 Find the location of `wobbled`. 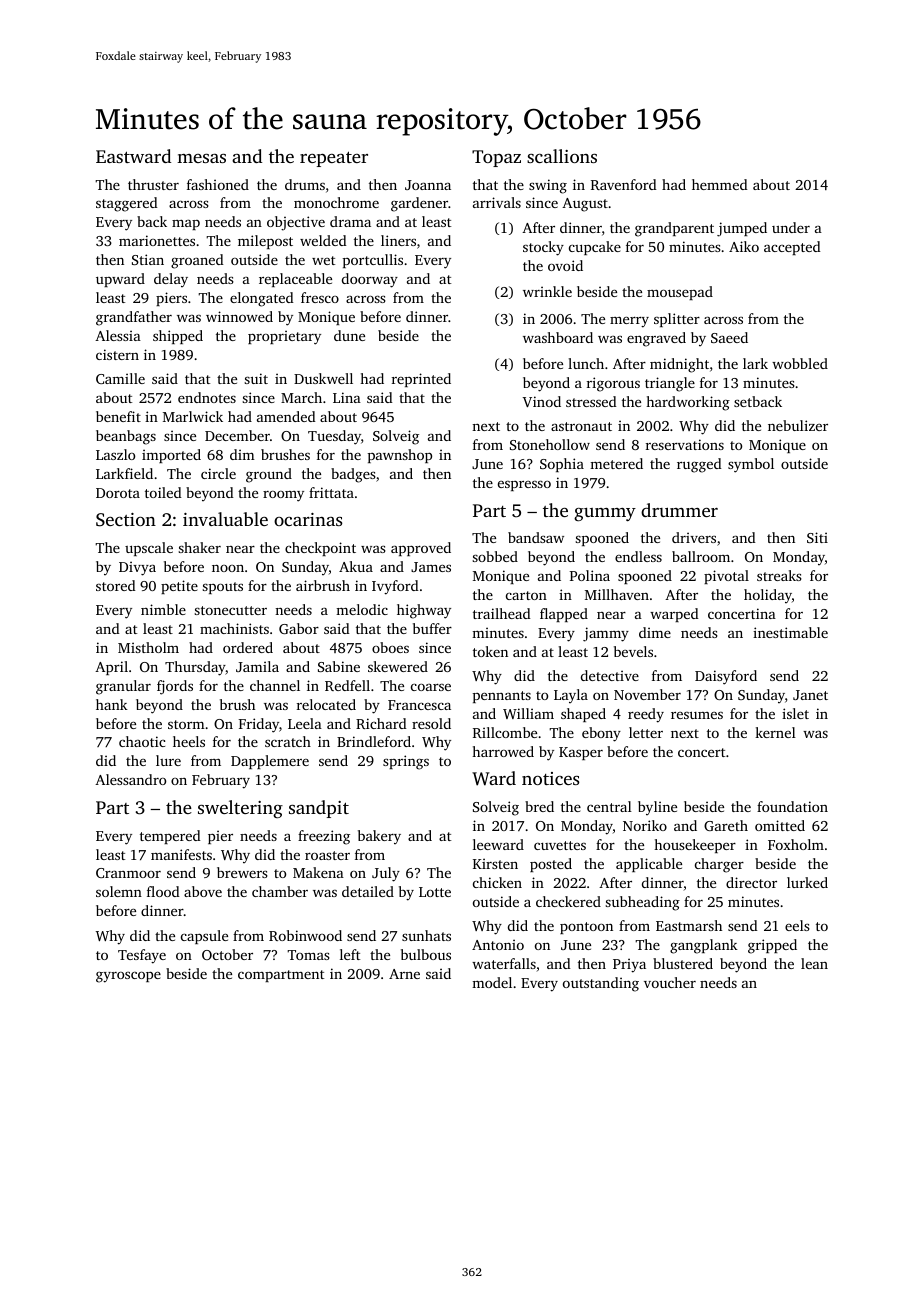

wobbled is located at coordinates (800, 363).
